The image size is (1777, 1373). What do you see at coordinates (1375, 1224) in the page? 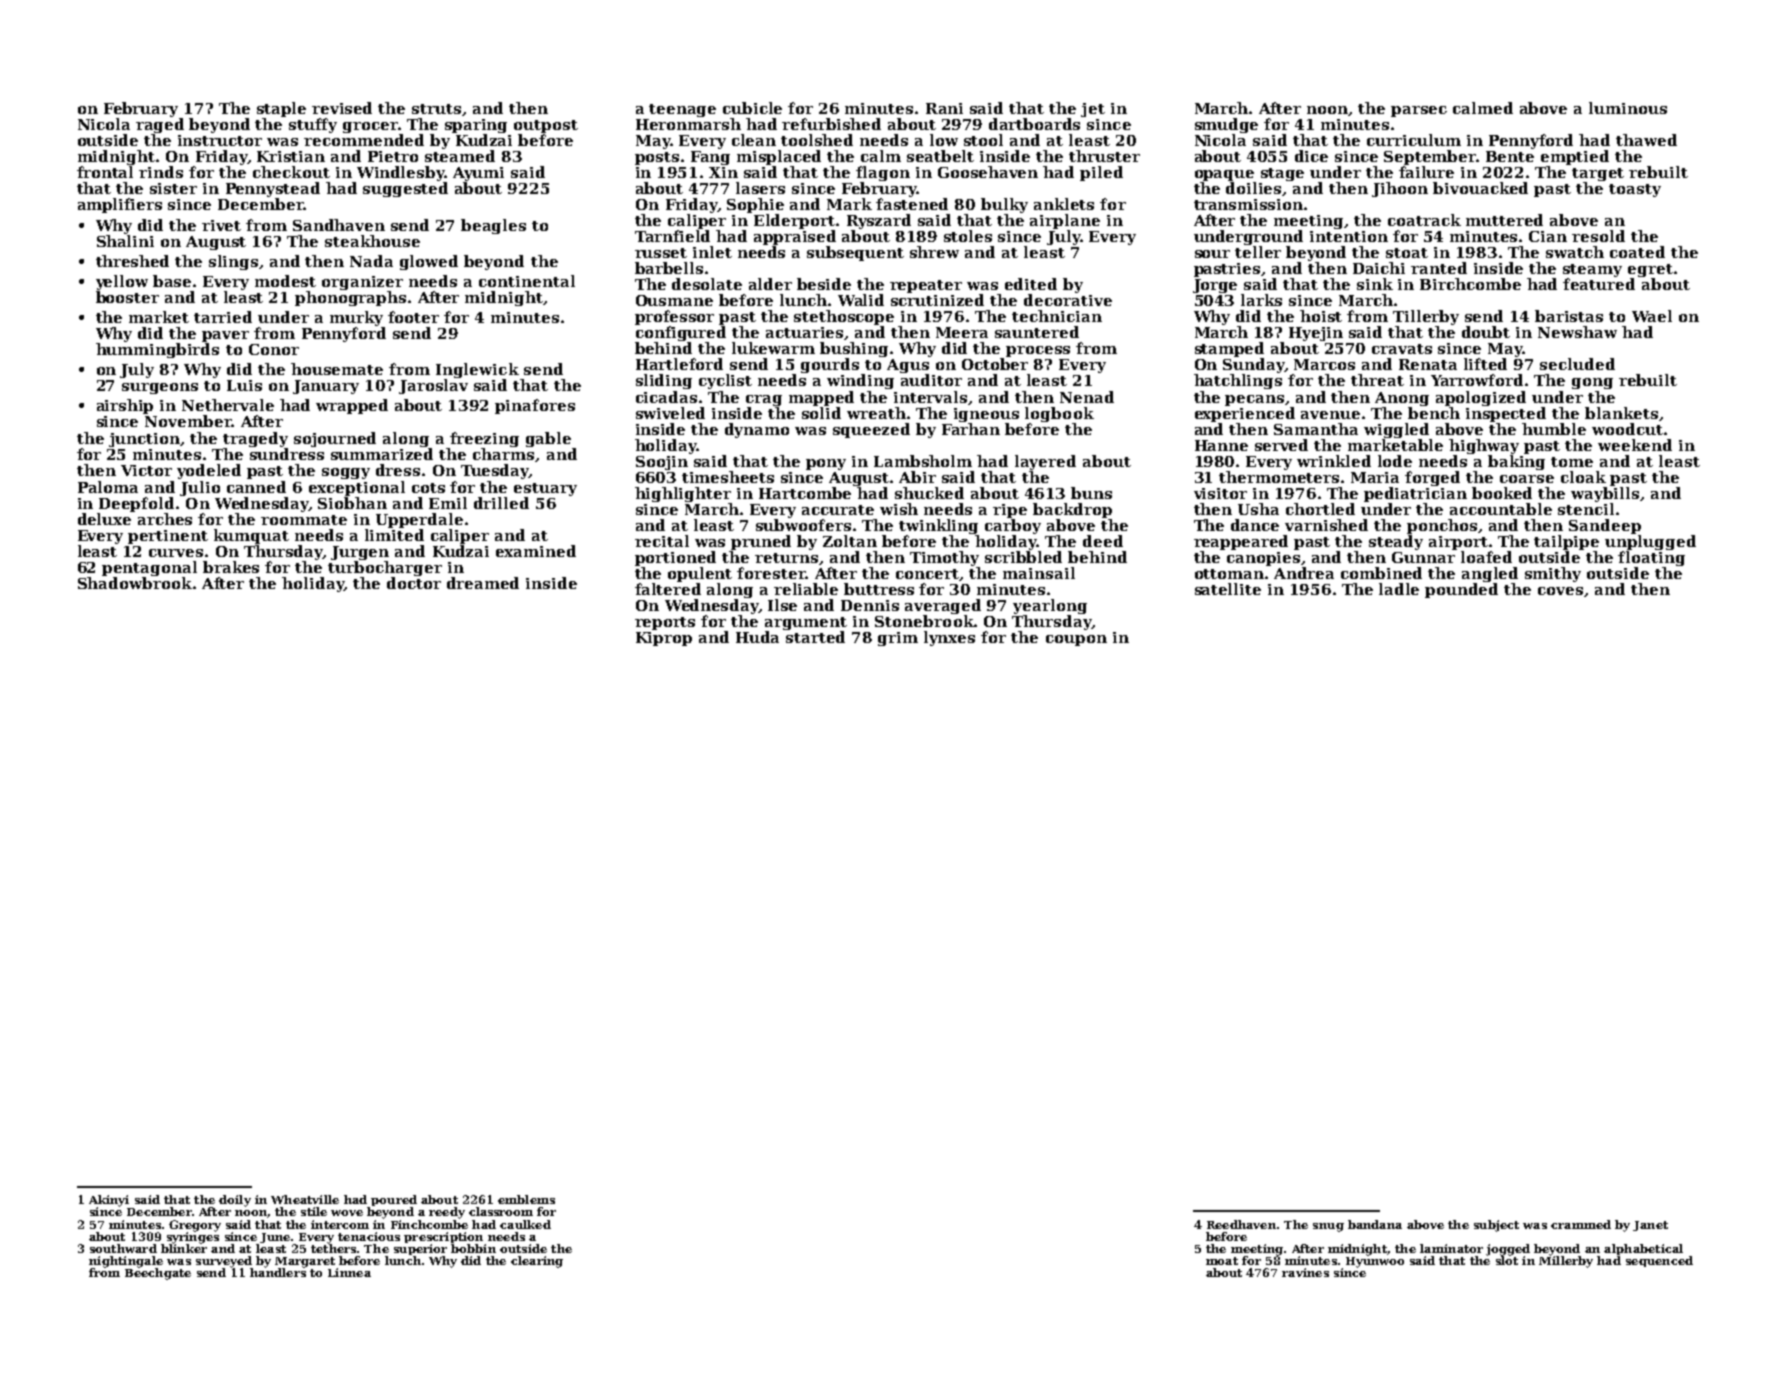
I see `bandana` at bounding box center [1375, 1224].
